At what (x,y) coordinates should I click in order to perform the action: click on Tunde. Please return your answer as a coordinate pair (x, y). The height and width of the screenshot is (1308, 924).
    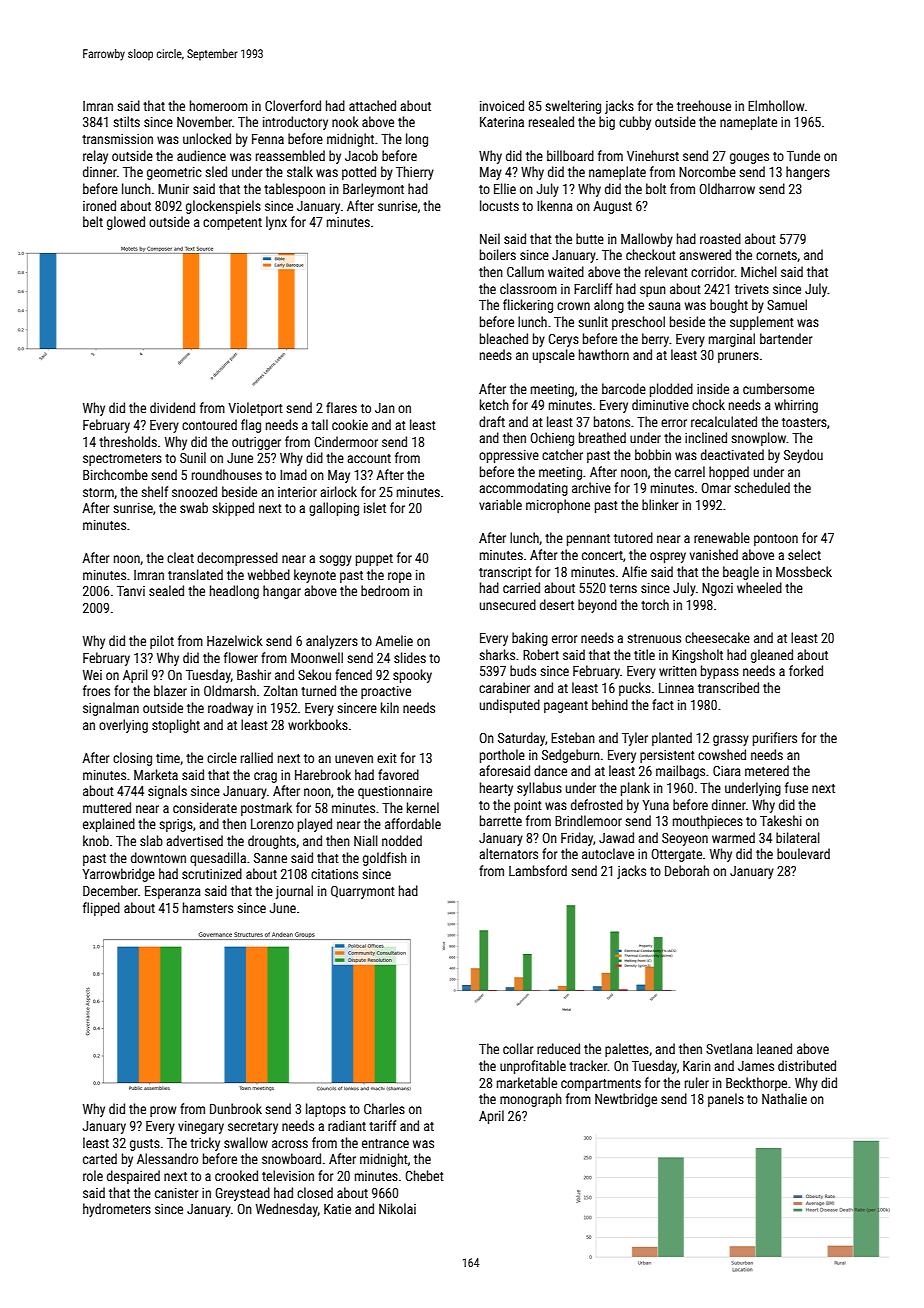
    Looking at the image, I should click on (803, 155).
